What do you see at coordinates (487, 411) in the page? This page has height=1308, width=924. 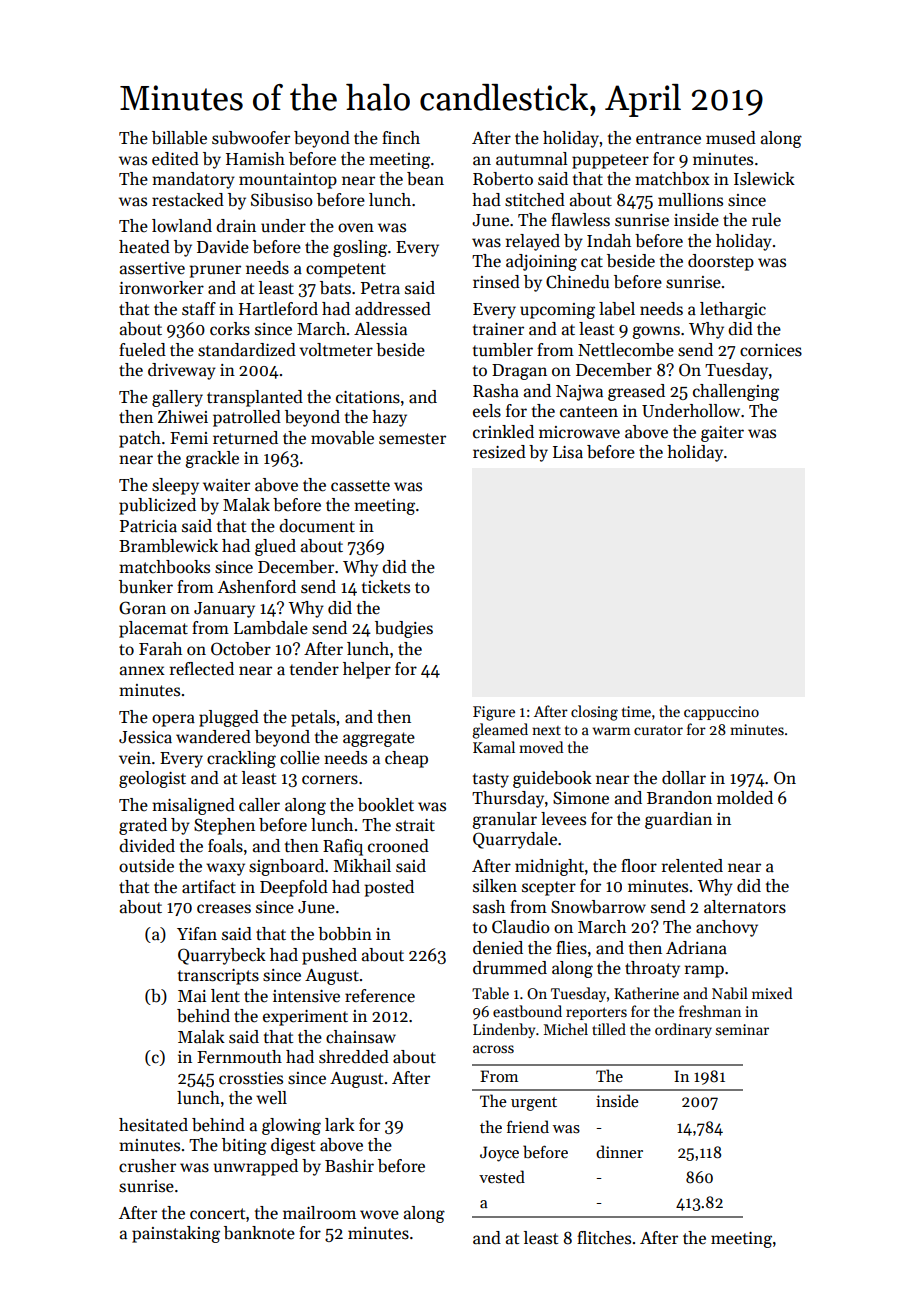 I see `eels` at bounding box center [487, 411].
